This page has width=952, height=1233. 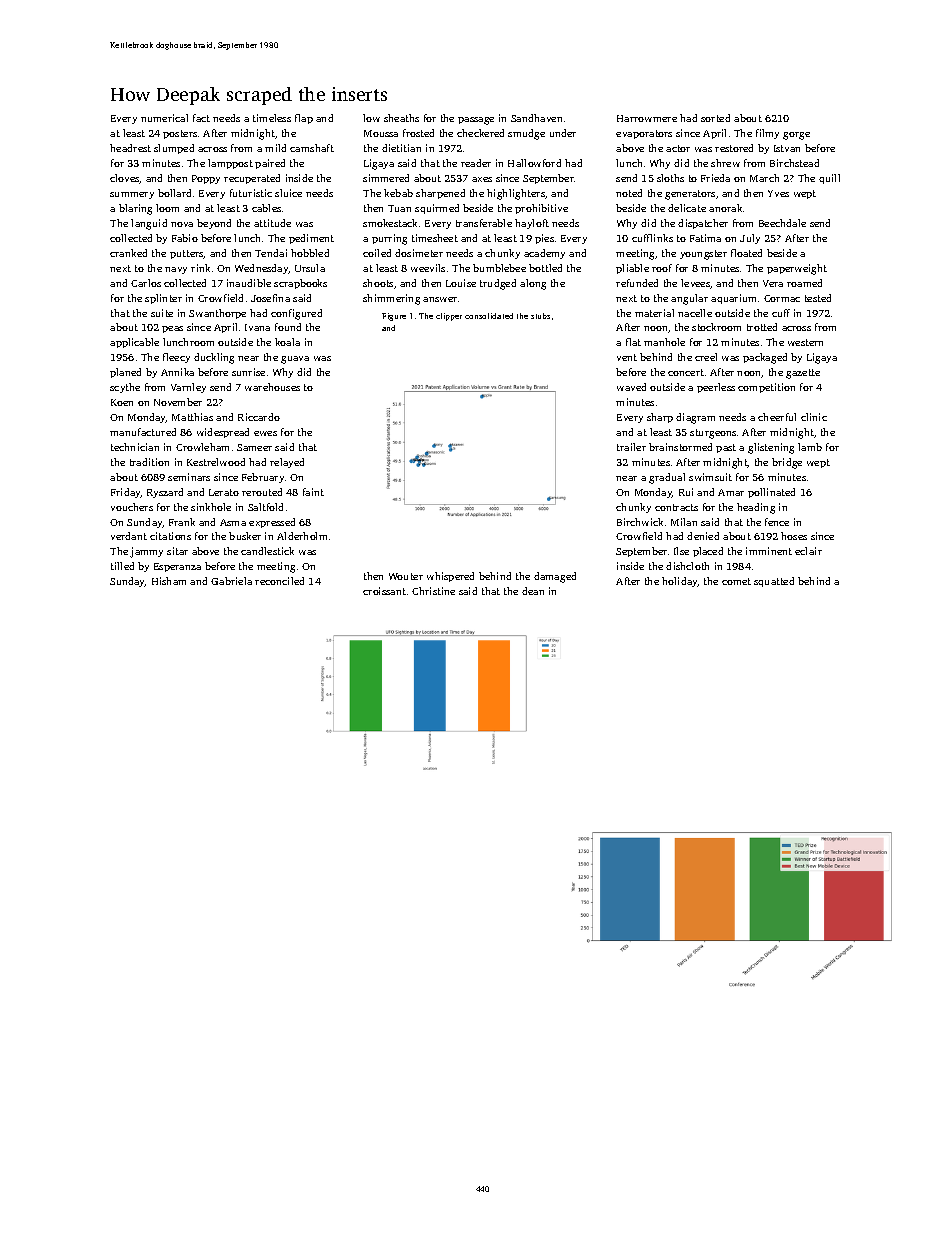 I want to click on heading, so click(x=756, y=508).
